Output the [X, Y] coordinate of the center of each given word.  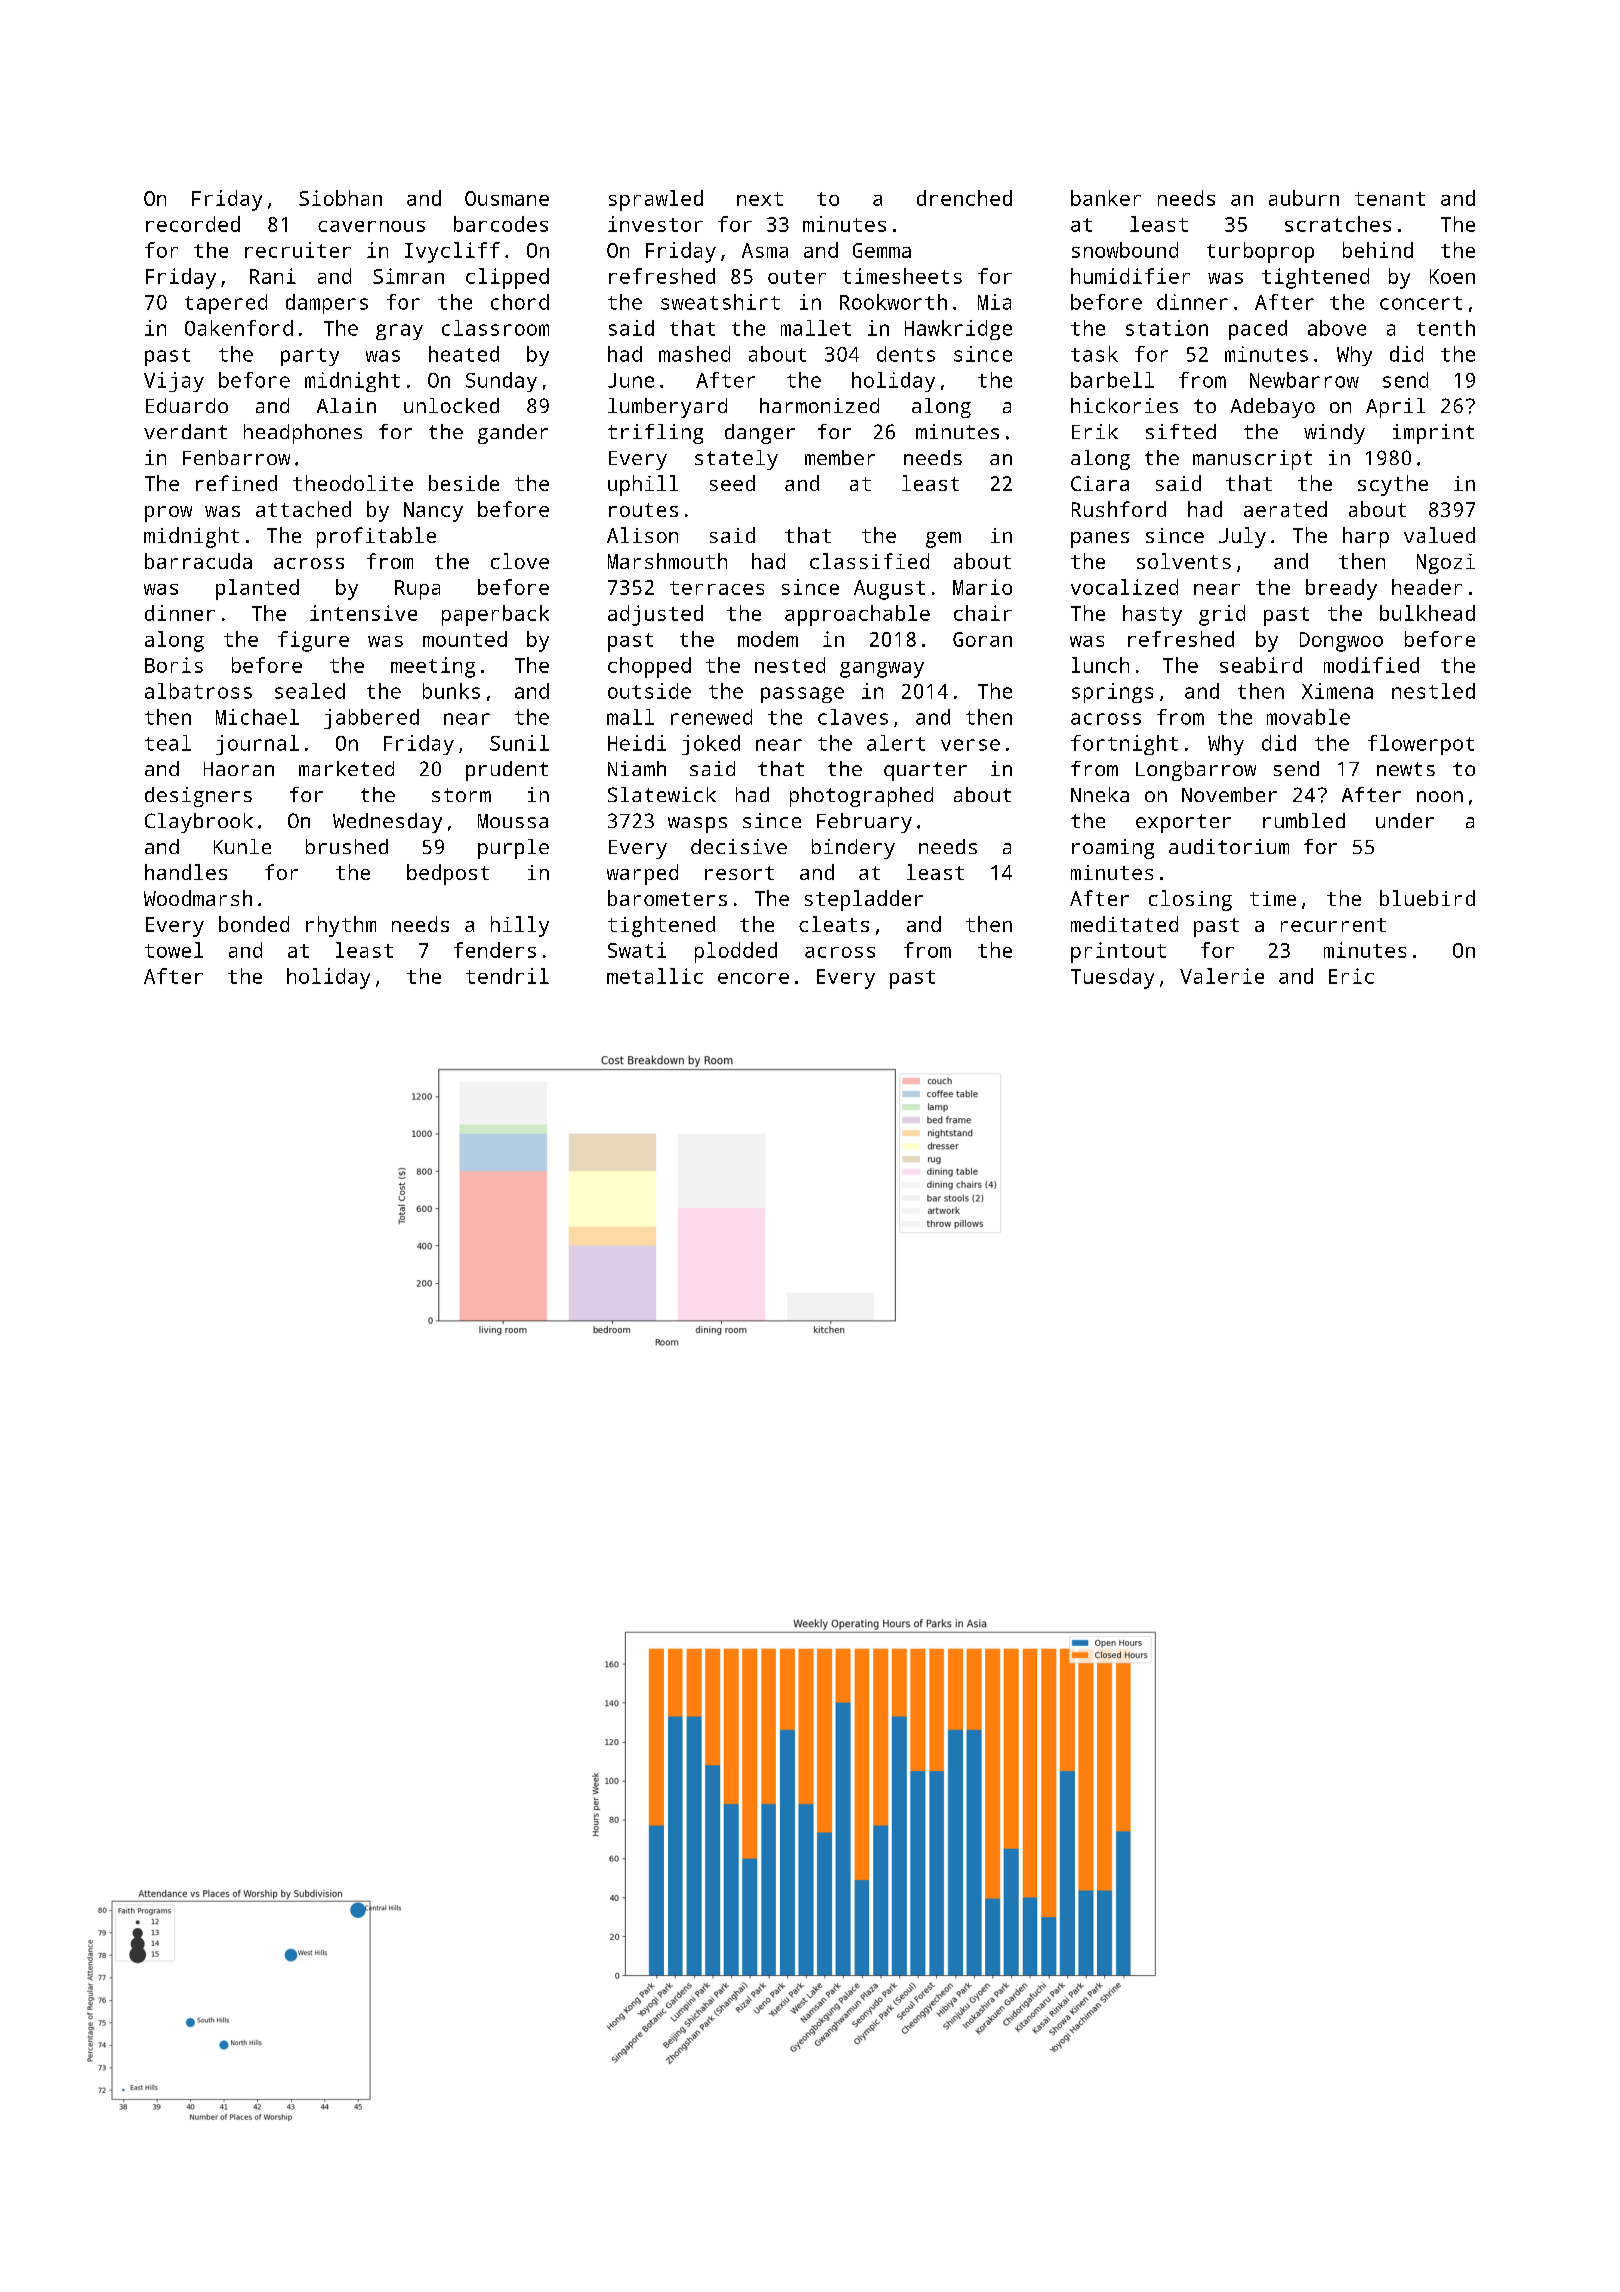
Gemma [882, 250]
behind [1378, 250]
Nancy [433, 512]
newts [1406, 769]
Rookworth [893, 302]
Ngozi [1446, 564]
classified [869, 561]
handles [186, 872]
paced [1258, 330]
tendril [507, 976]
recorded [193, 224]
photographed [861, 797]
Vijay [174, 382]
